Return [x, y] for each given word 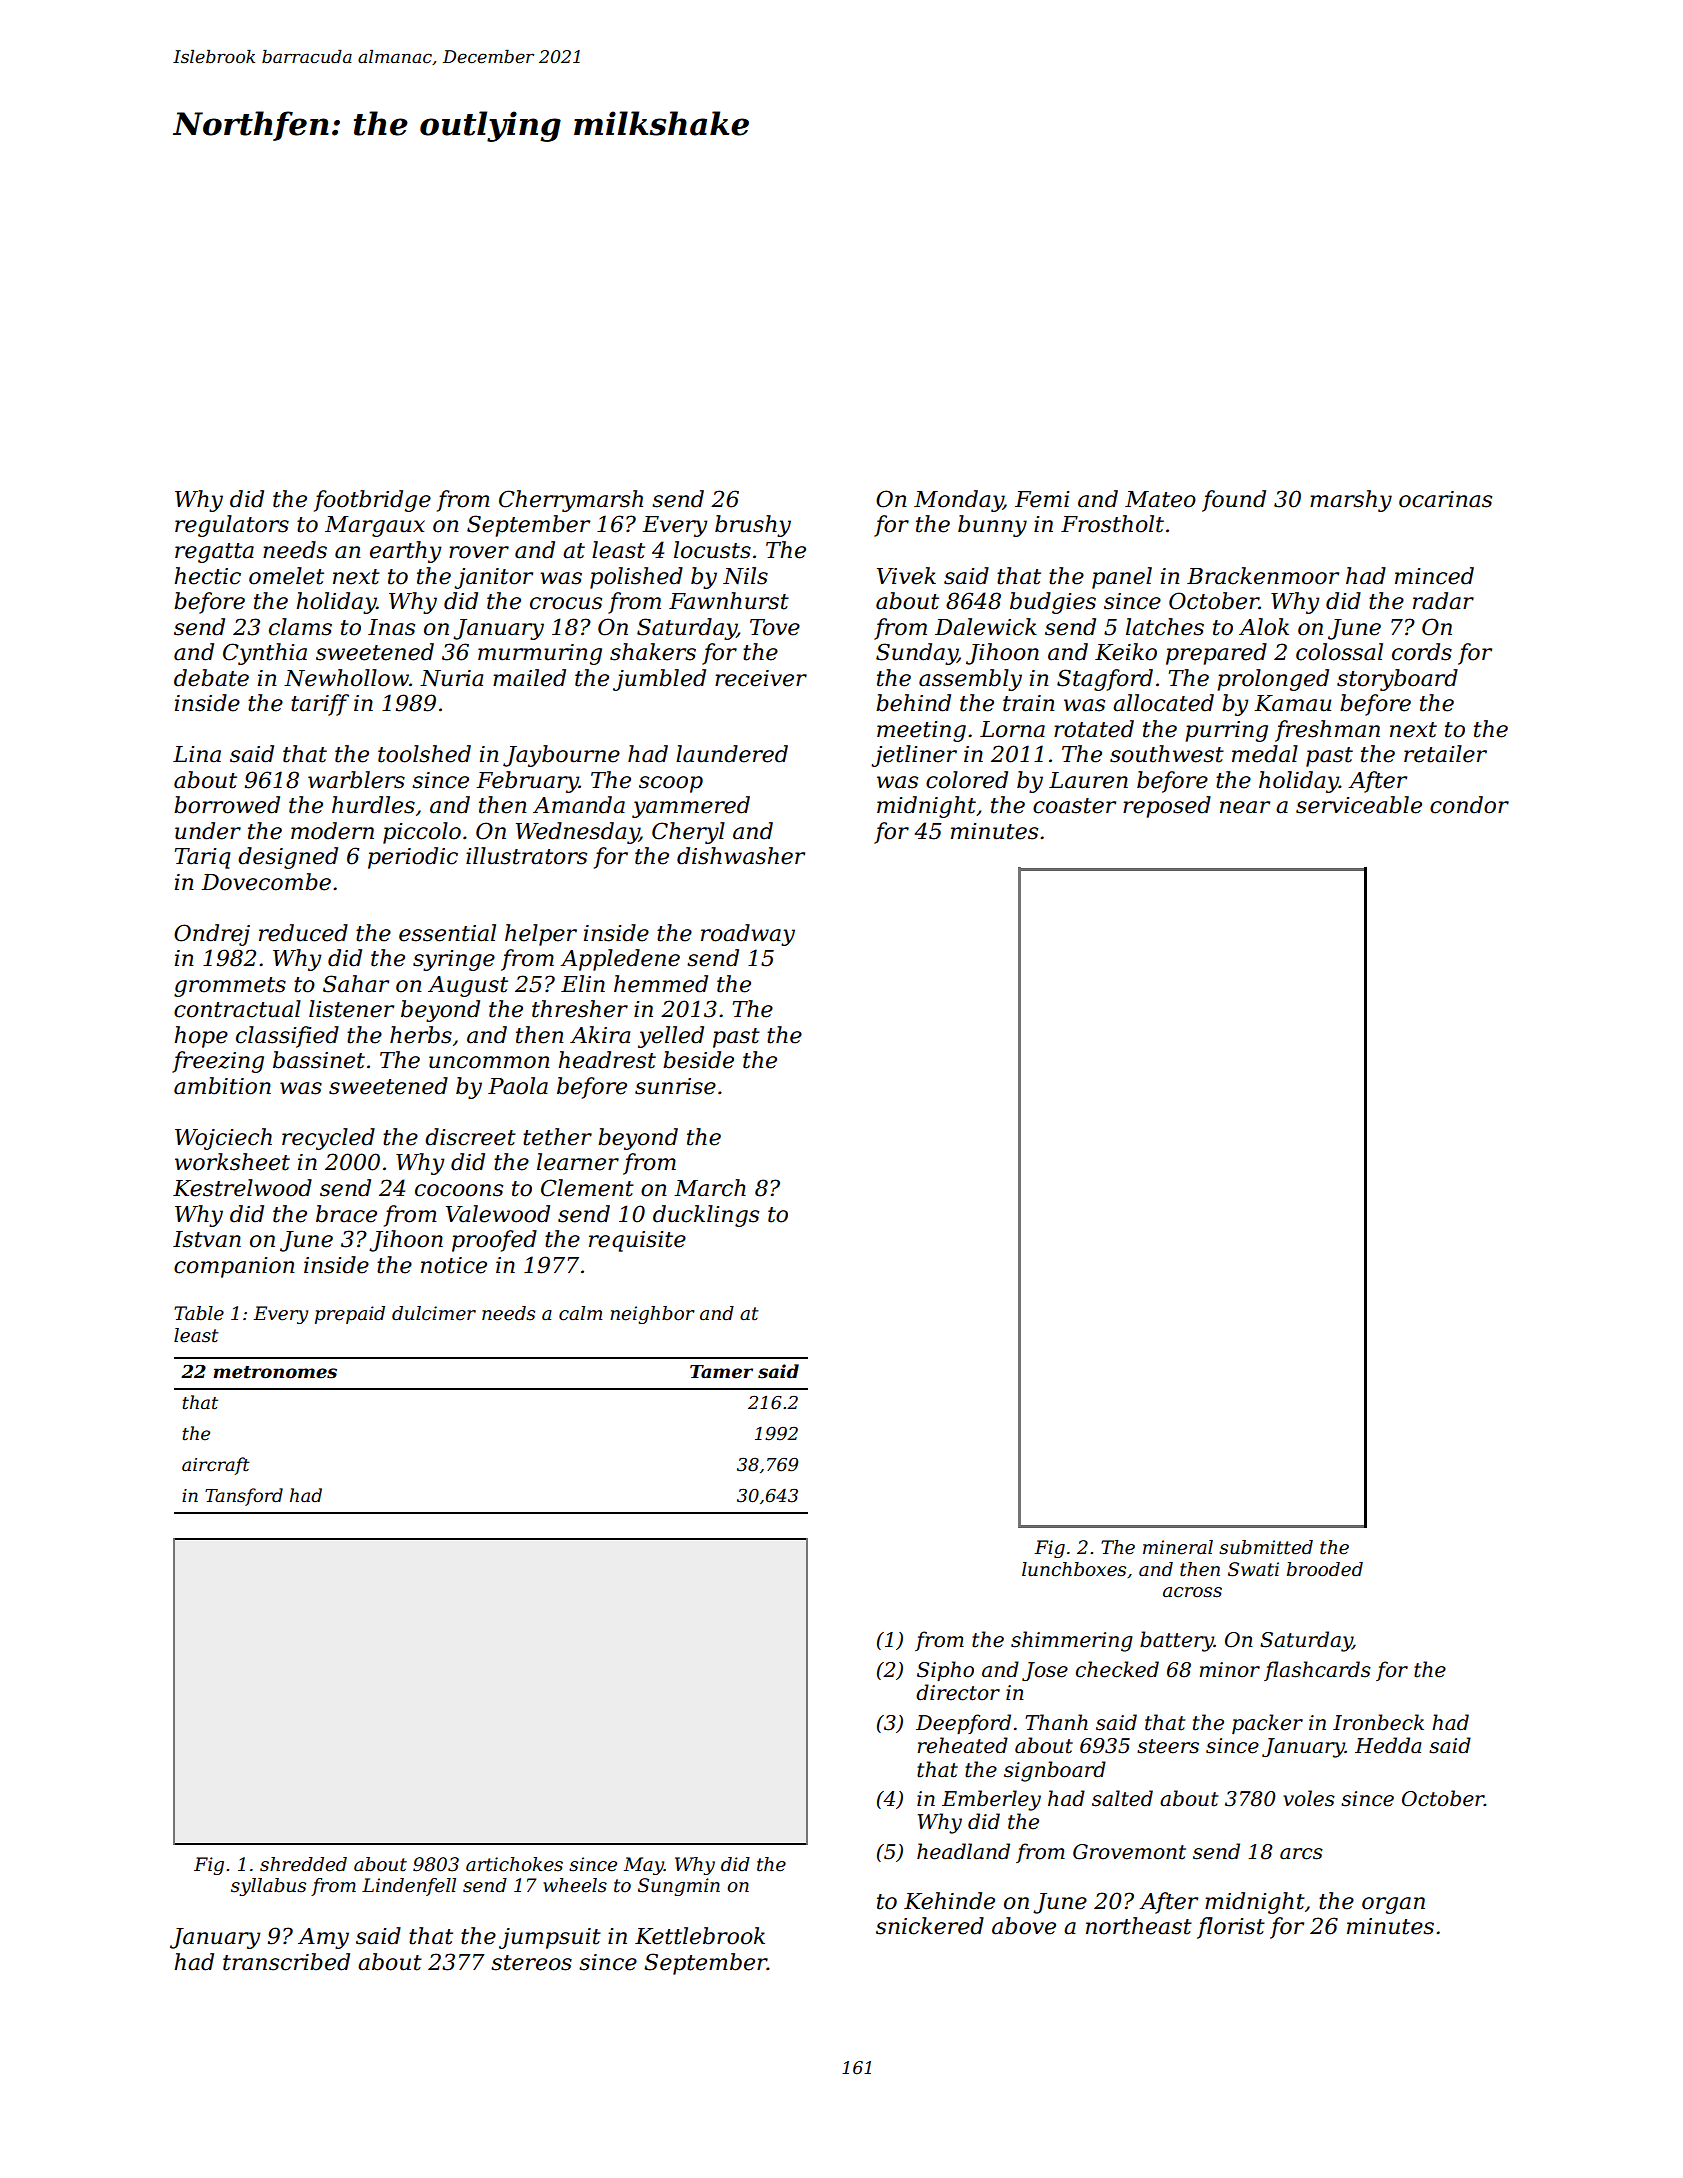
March [710, 1188]
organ [1393, 1905]
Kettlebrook [700, 1936]
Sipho [945, 1671]
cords [1422, 652]
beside [698, 1060]
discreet [470, 1137]
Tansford [244, 1497]
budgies [1053, 603]
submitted [1266, 1547]
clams [300, 627]
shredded [303, 1864]
